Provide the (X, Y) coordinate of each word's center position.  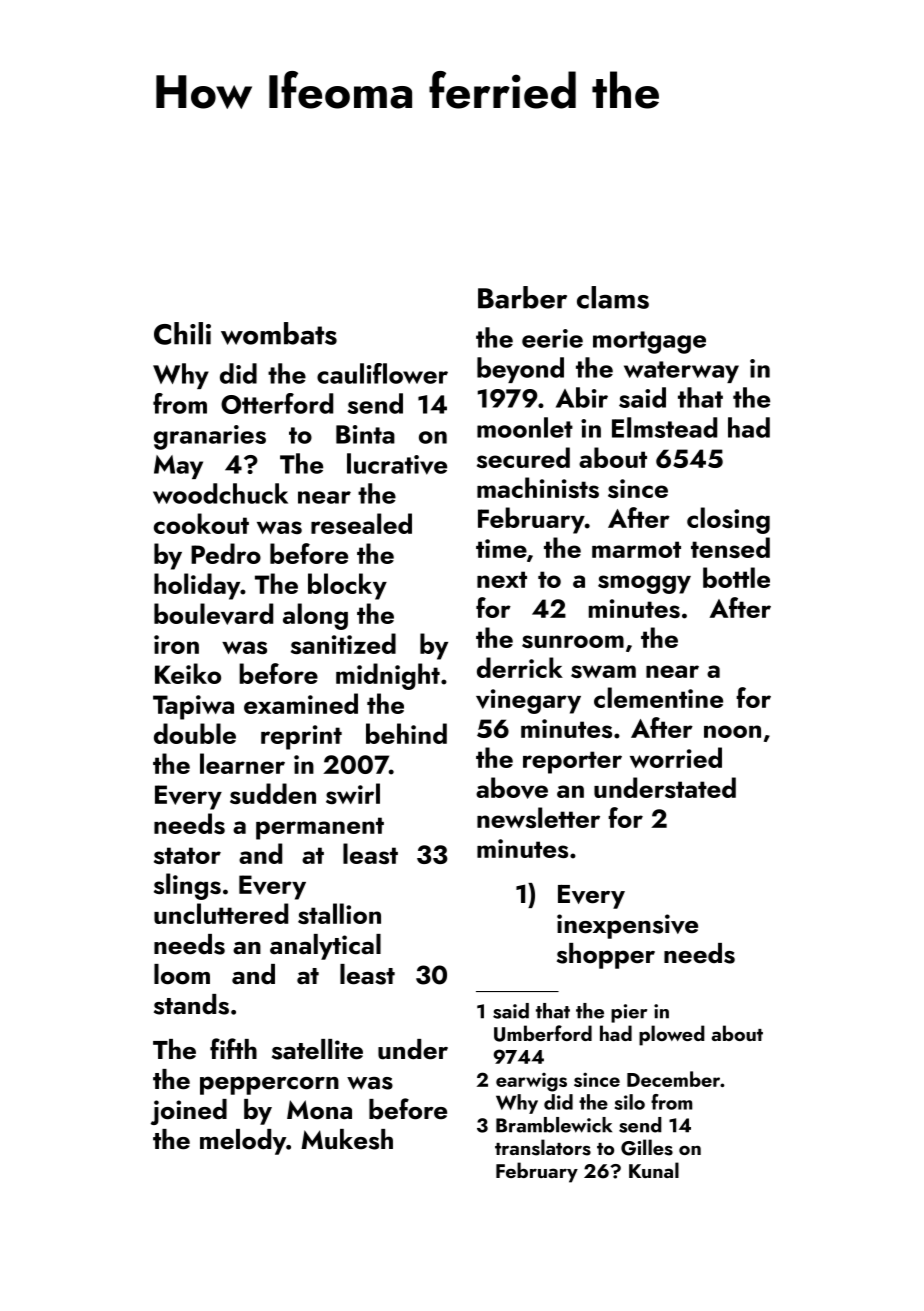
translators (543, 1147)
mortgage (649, 342)
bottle (736, 577)
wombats (279, 333)
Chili (182, 333)
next (502, 579)
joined (189, 1112)
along (315, 616)
